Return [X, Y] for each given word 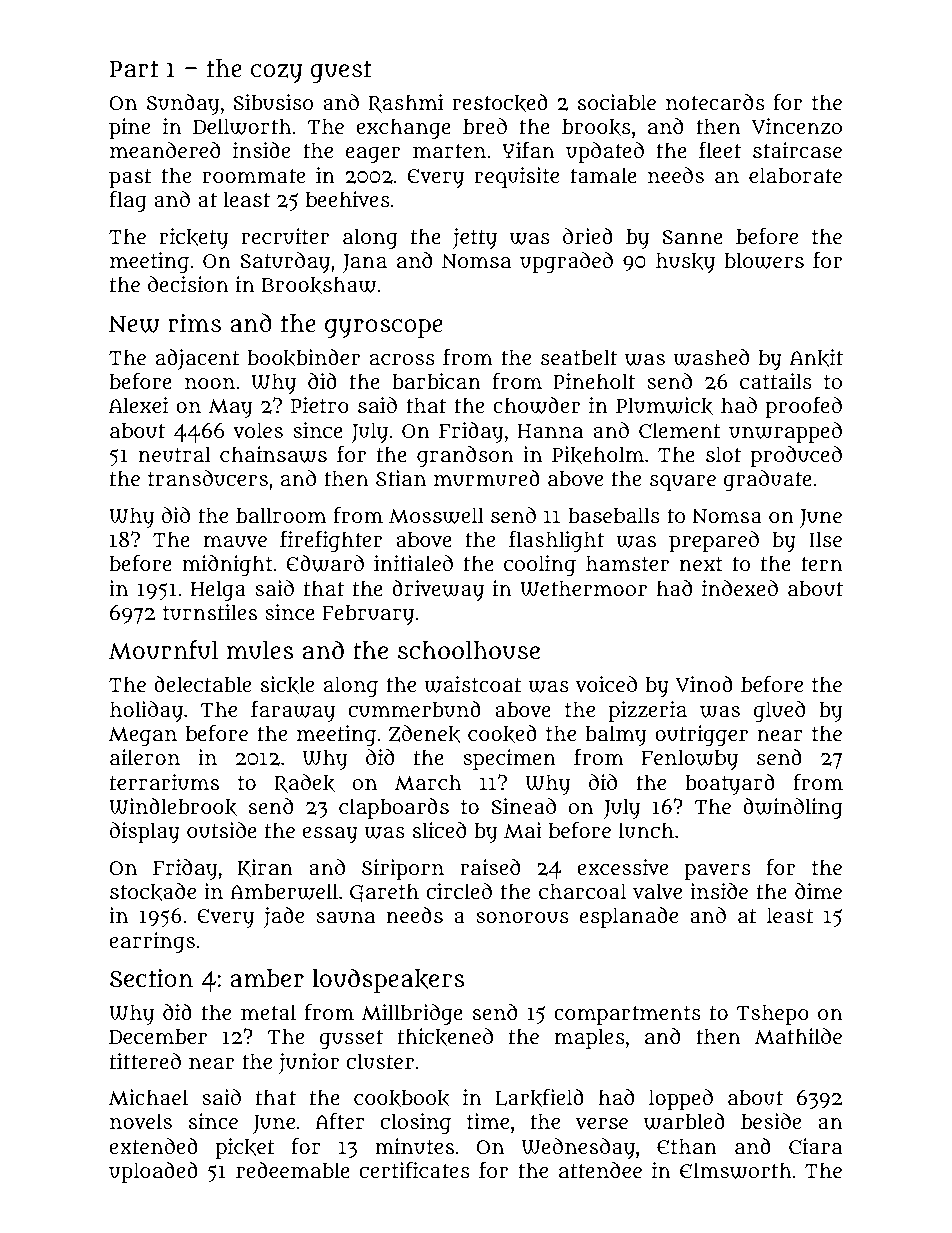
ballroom [281, 515]
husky [685, 262]
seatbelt [579, 357]
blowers [764, 260]
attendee [600, 1170]
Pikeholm [598, 455]
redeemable [293, 1170]
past [130, 178]
